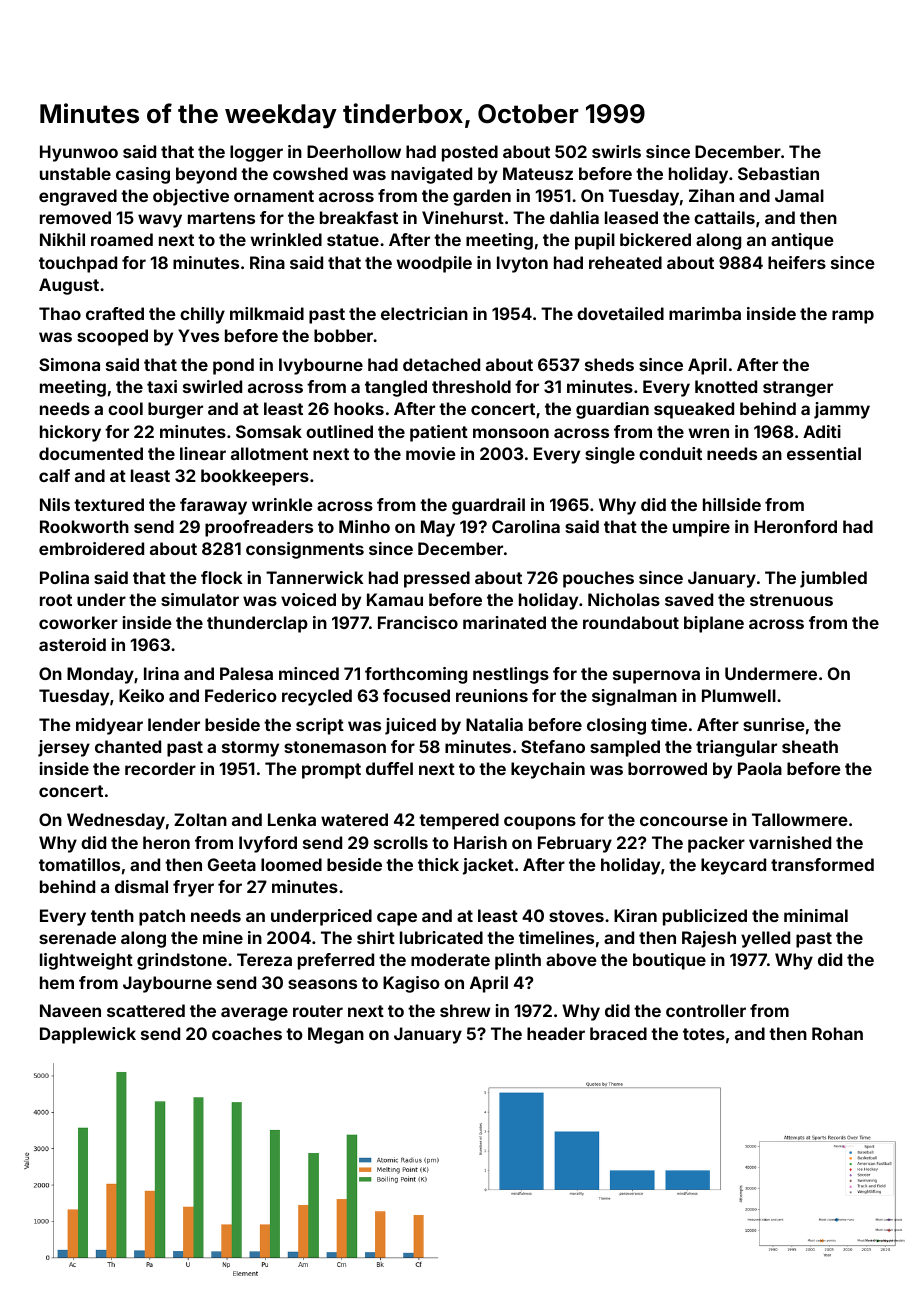 Image resolution: width=924 pixels, height=1308 pixels. I want to click on Deerhollow, so click(354, 151).
